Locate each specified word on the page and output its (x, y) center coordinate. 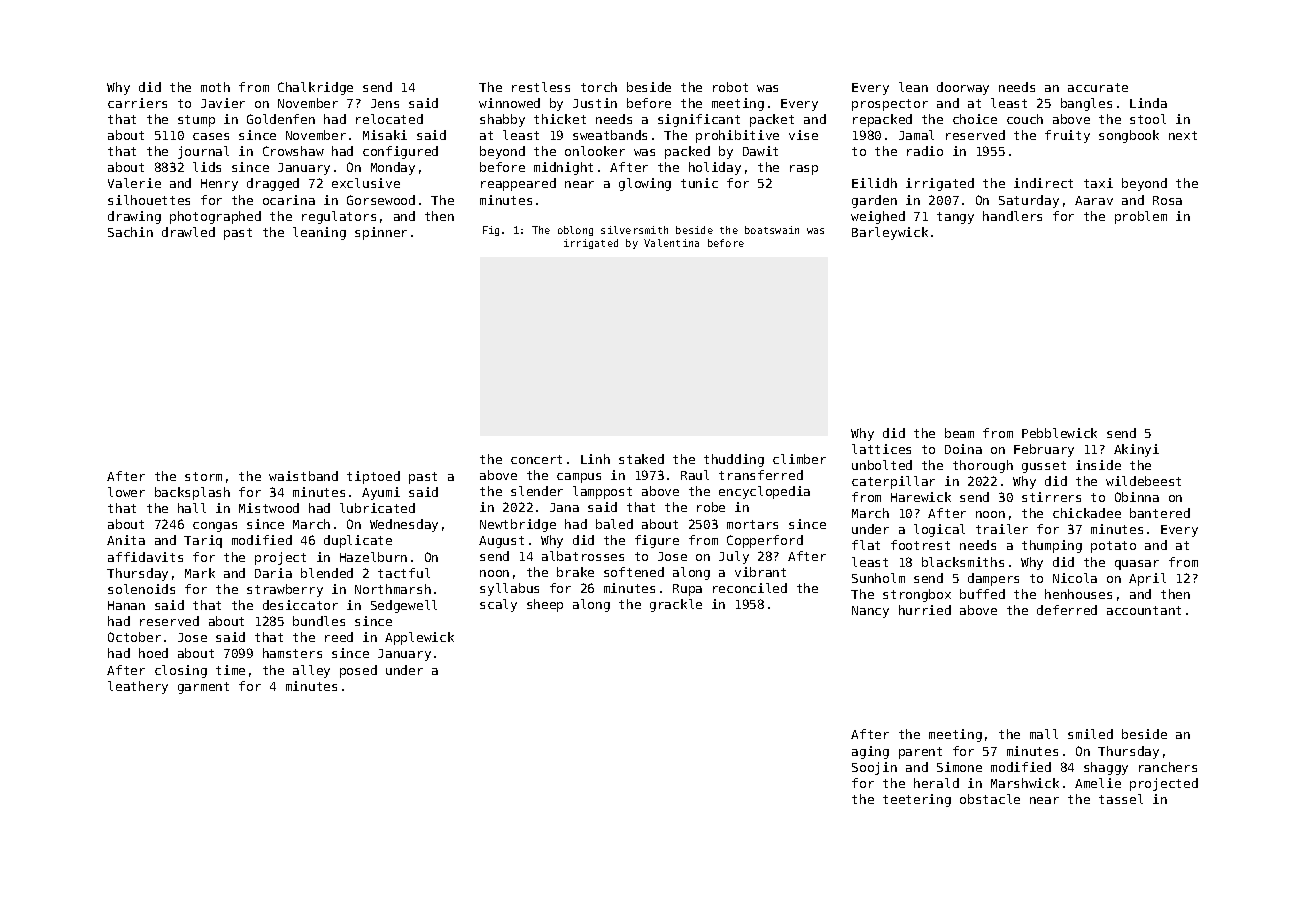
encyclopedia (764, 492)
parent (920, 753)
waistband (303, 476)
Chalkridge (315, 88)
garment (203, 688)
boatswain (772, 230)
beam (959, 433)
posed (358, 671)
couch (1025, 119)
